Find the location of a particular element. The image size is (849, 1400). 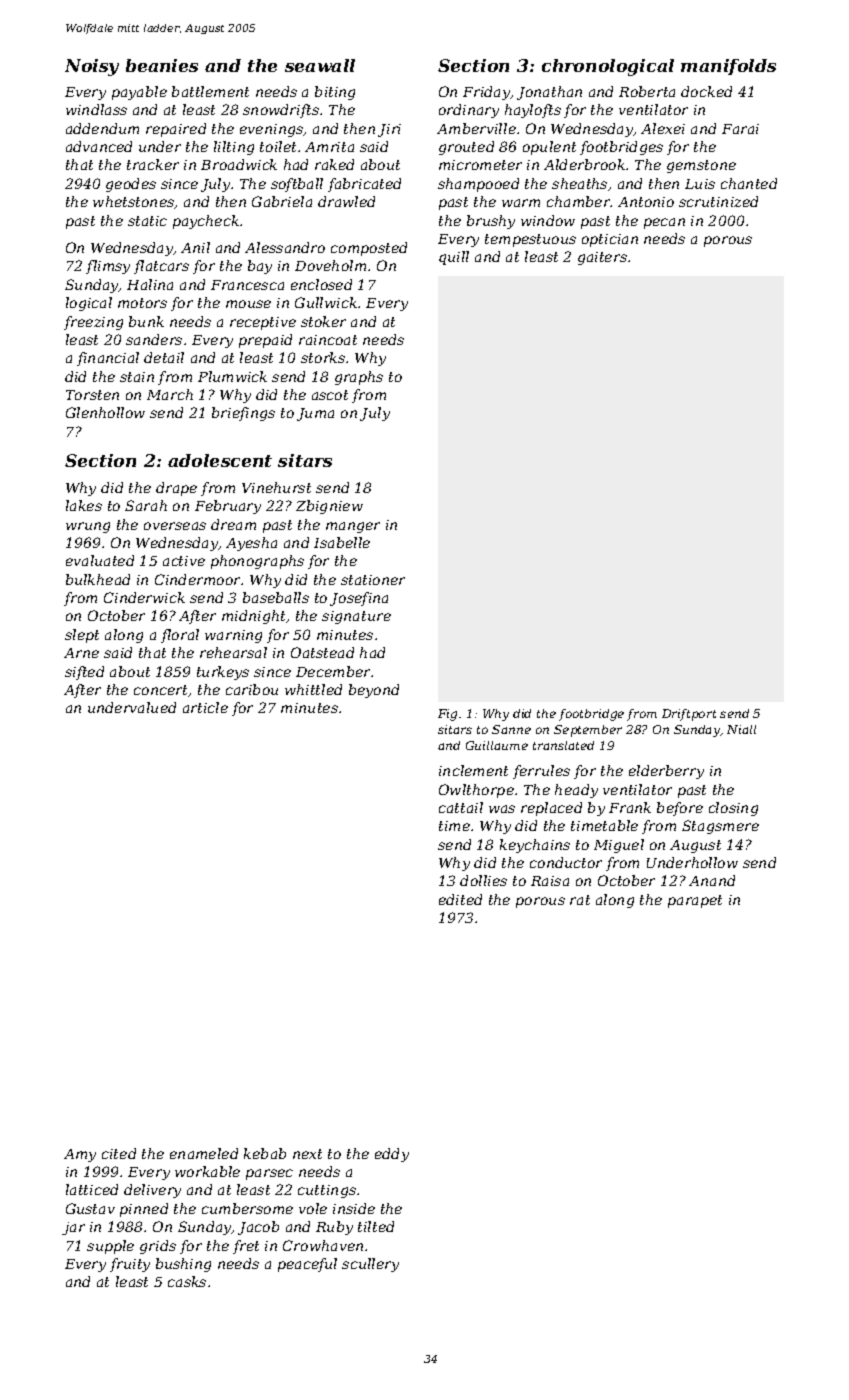

repaired is located at coordinates (176, 130).
